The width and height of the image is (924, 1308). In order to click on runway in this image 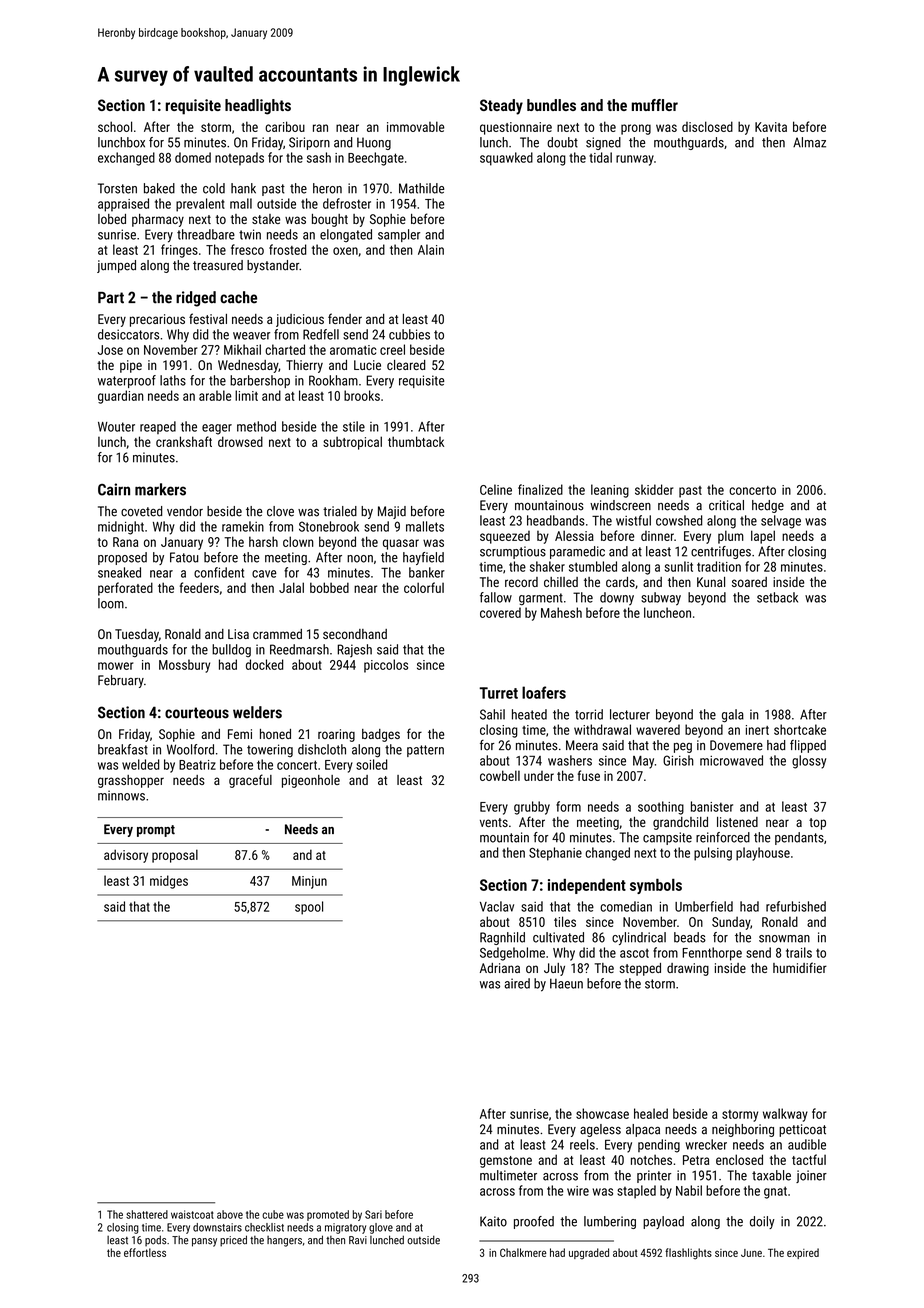, I will do `click(635, 160)`.
